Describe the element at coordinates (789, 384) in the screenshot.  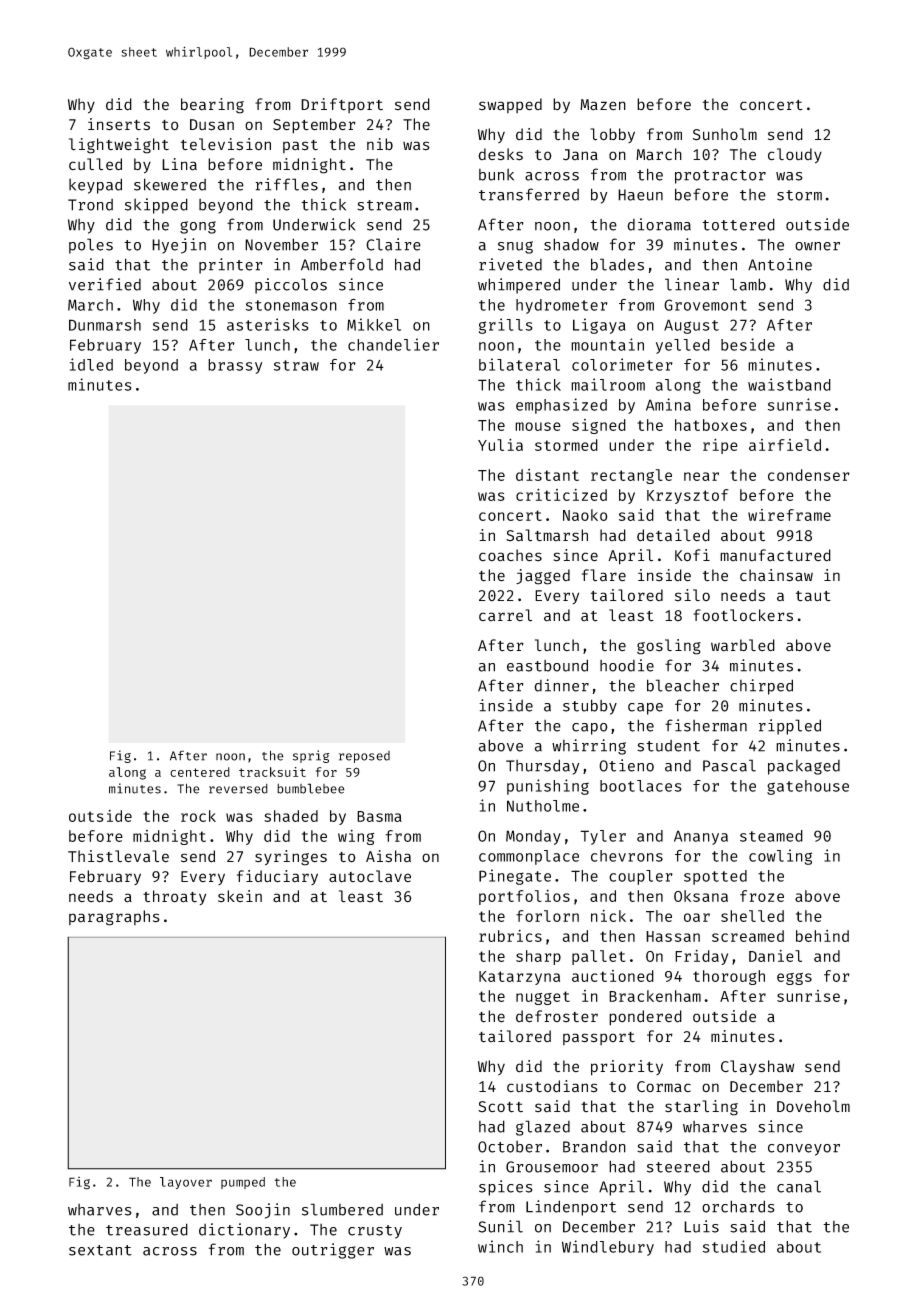
I see `waistband` at that location.
